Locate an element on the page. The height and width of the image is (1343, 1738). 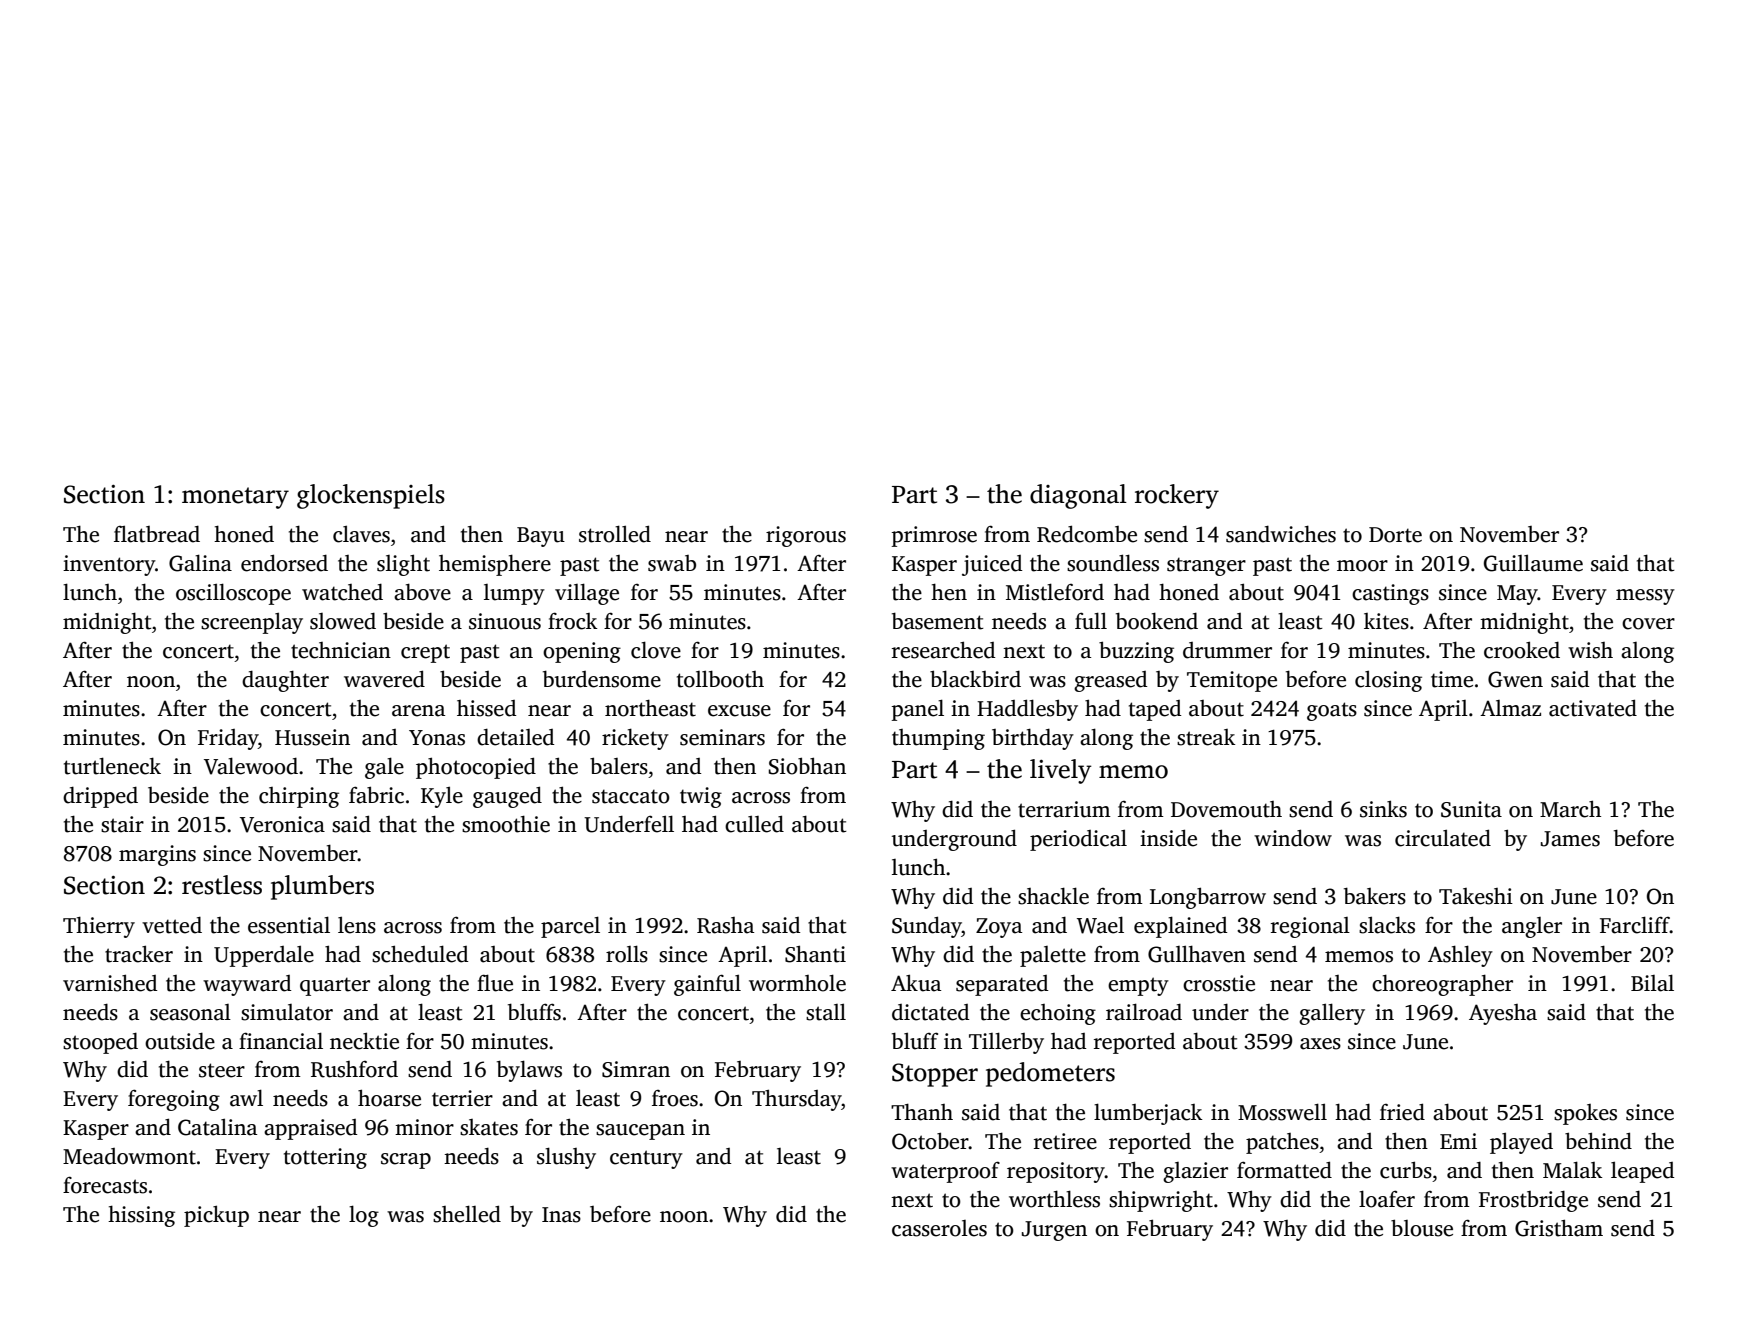
casseroles is located at coordinates (939, 1228).
